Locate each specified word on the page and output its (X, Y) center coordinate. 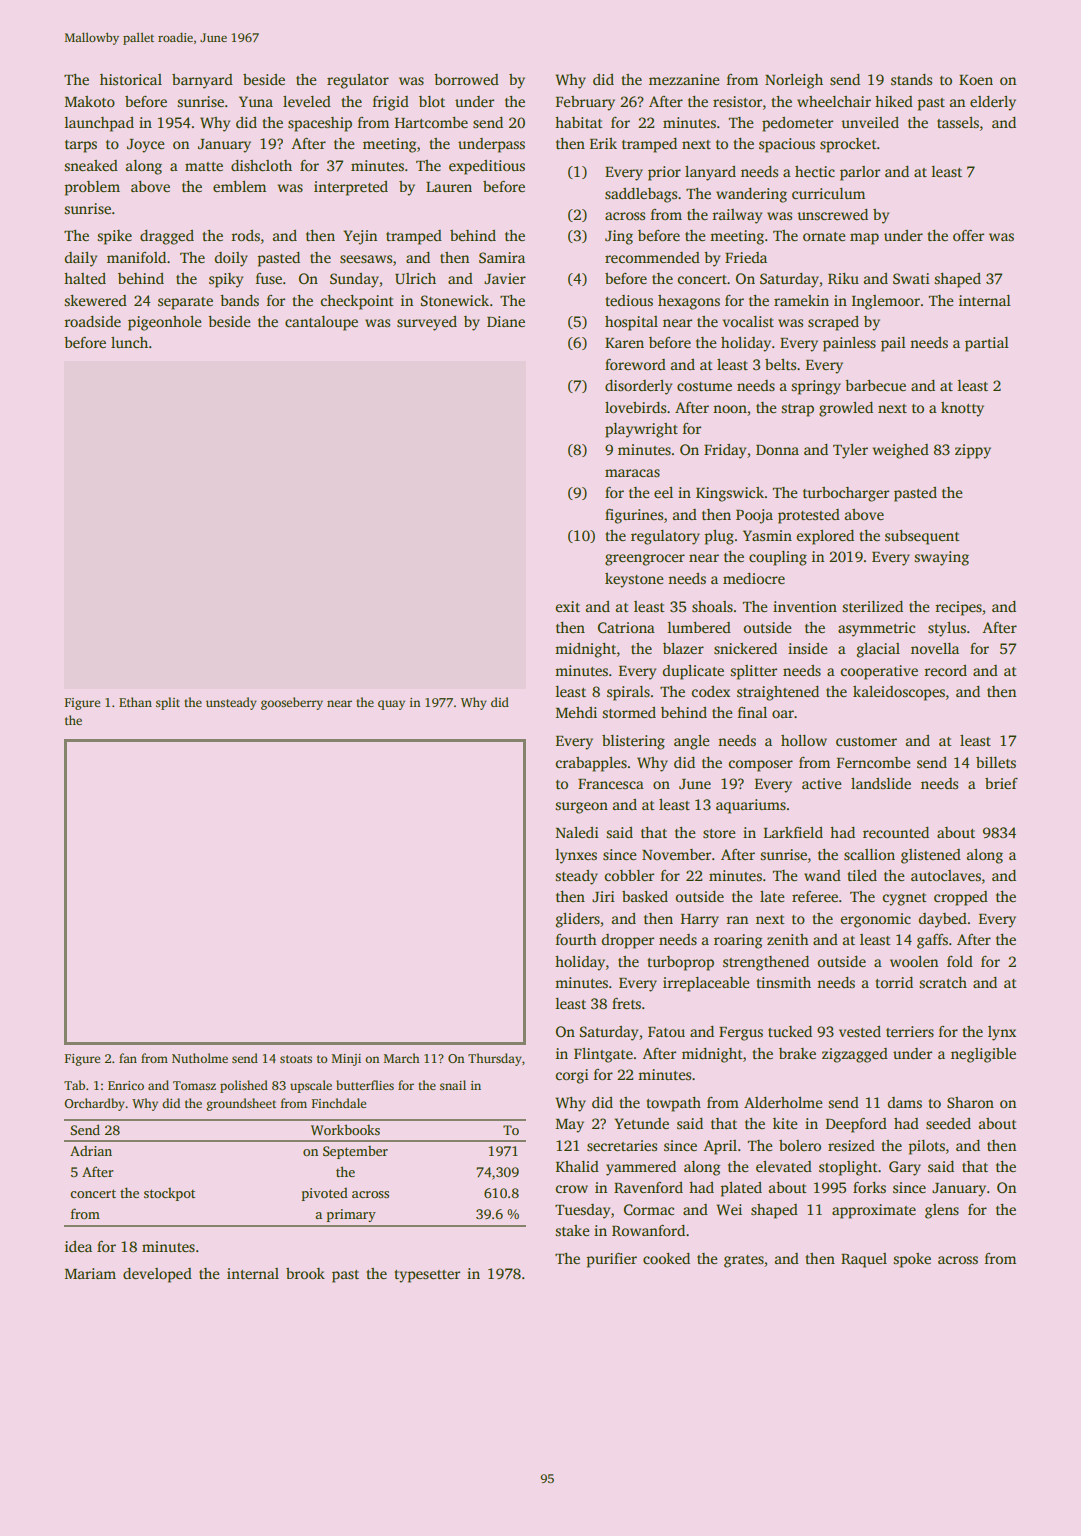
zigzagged (855, 1055)
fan (128, 1058)
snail (453, 1085)
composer (760, 766)
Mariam (90, 1273)
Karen (624, 343)
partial (987, 344)
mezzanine (684, 79)
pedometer (797, 124)
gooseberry (292, 703)
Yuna (256, 101)
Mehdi (576, 712)
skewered (95, 300)
